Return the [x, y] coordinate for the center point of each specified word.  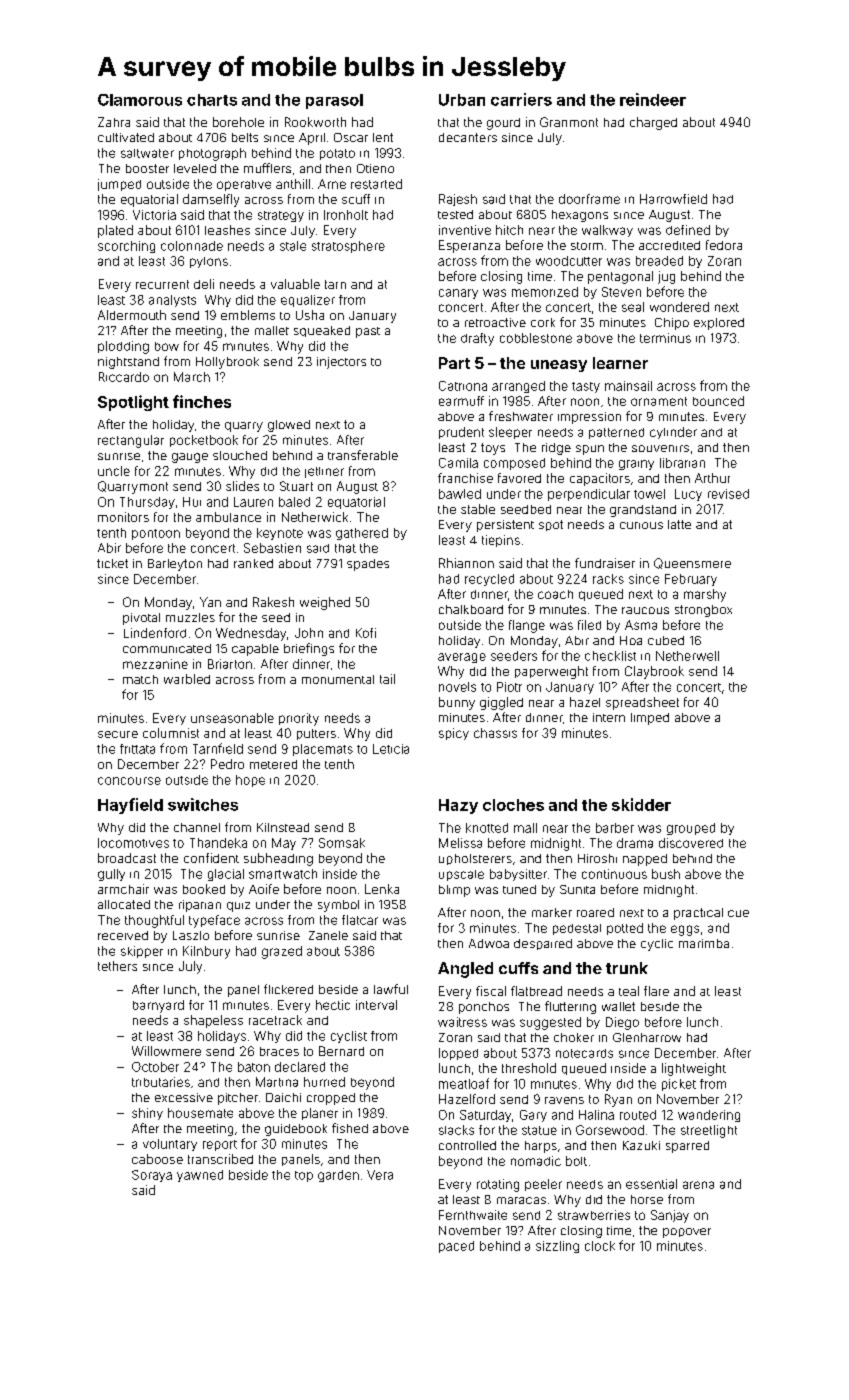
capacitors [600, 479]
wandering [709, 1116]
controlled [467, 1145]
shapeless [213, 1021]
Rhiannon [466, 563]
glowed [289, 426]
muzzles [190, 617]
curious [641, 525]
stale [293, 246]
